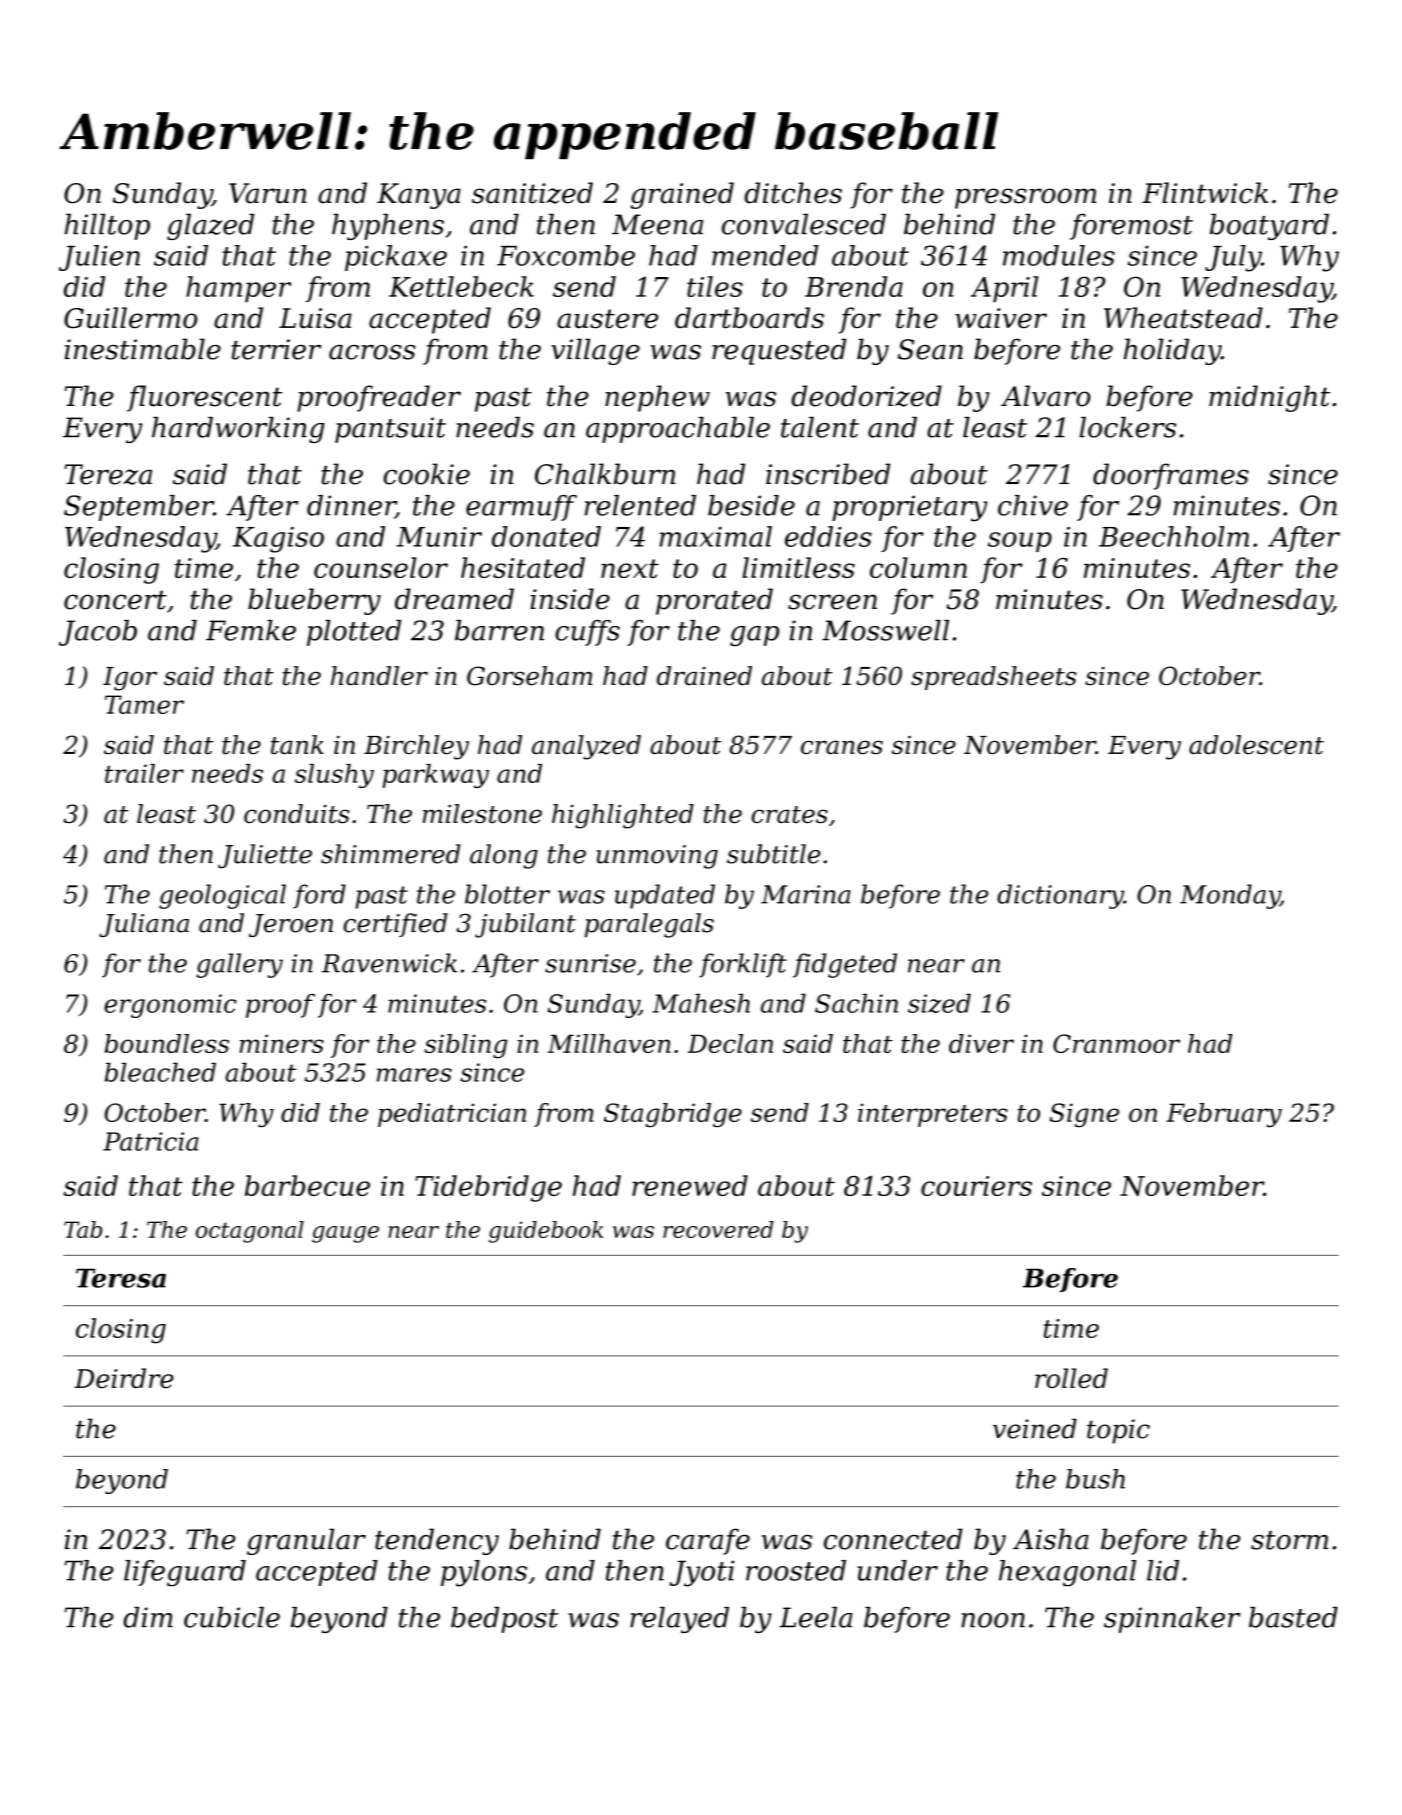 This document has width=1402, height=1815. I want to click on Kettlebeck, so click(461, 286).
